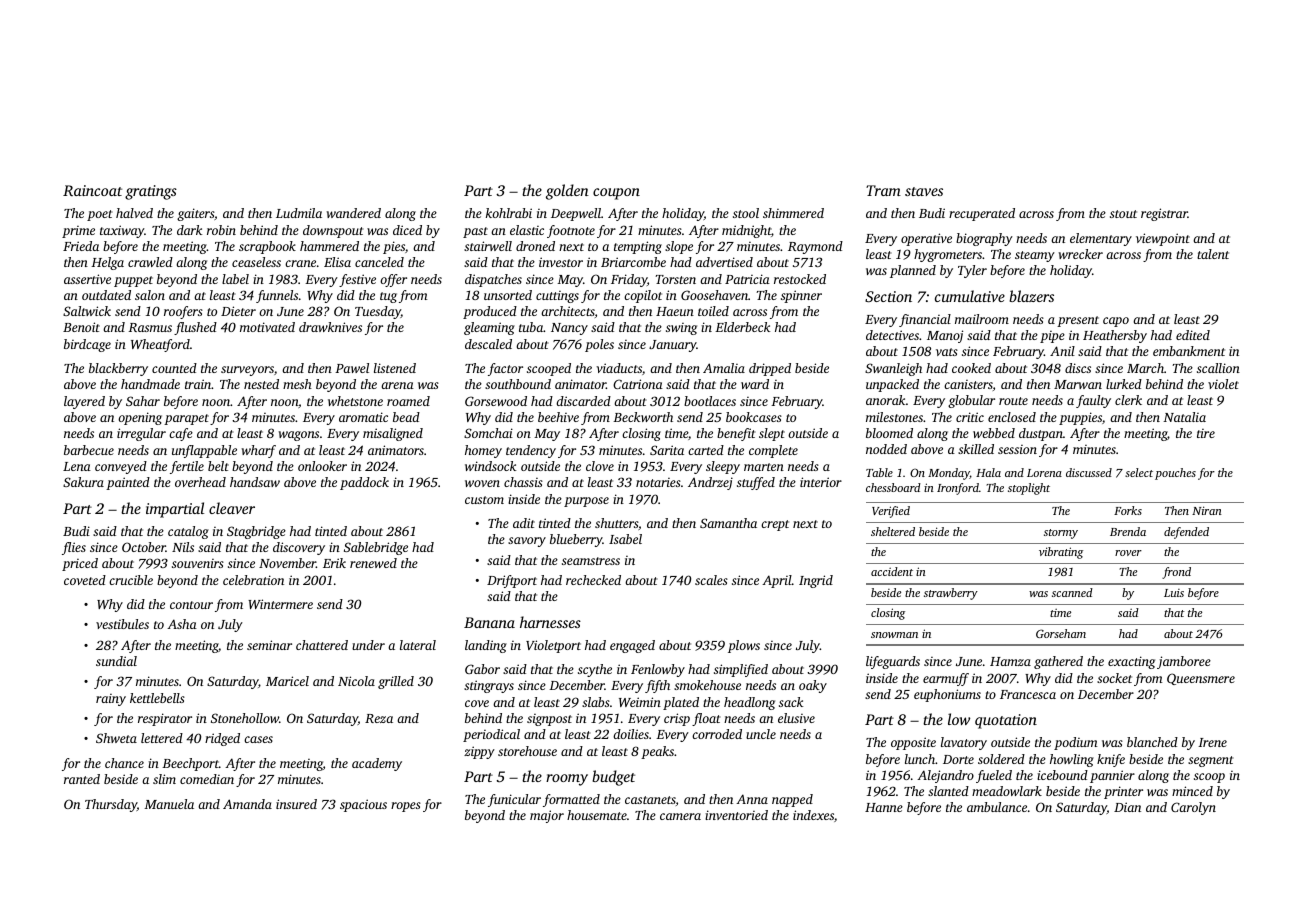 This screenshot has width=1308, height=924. What do you see at coordinates (1123, 214) in the screenshot?
I see `stout` at bounding box center [1123, 214].
